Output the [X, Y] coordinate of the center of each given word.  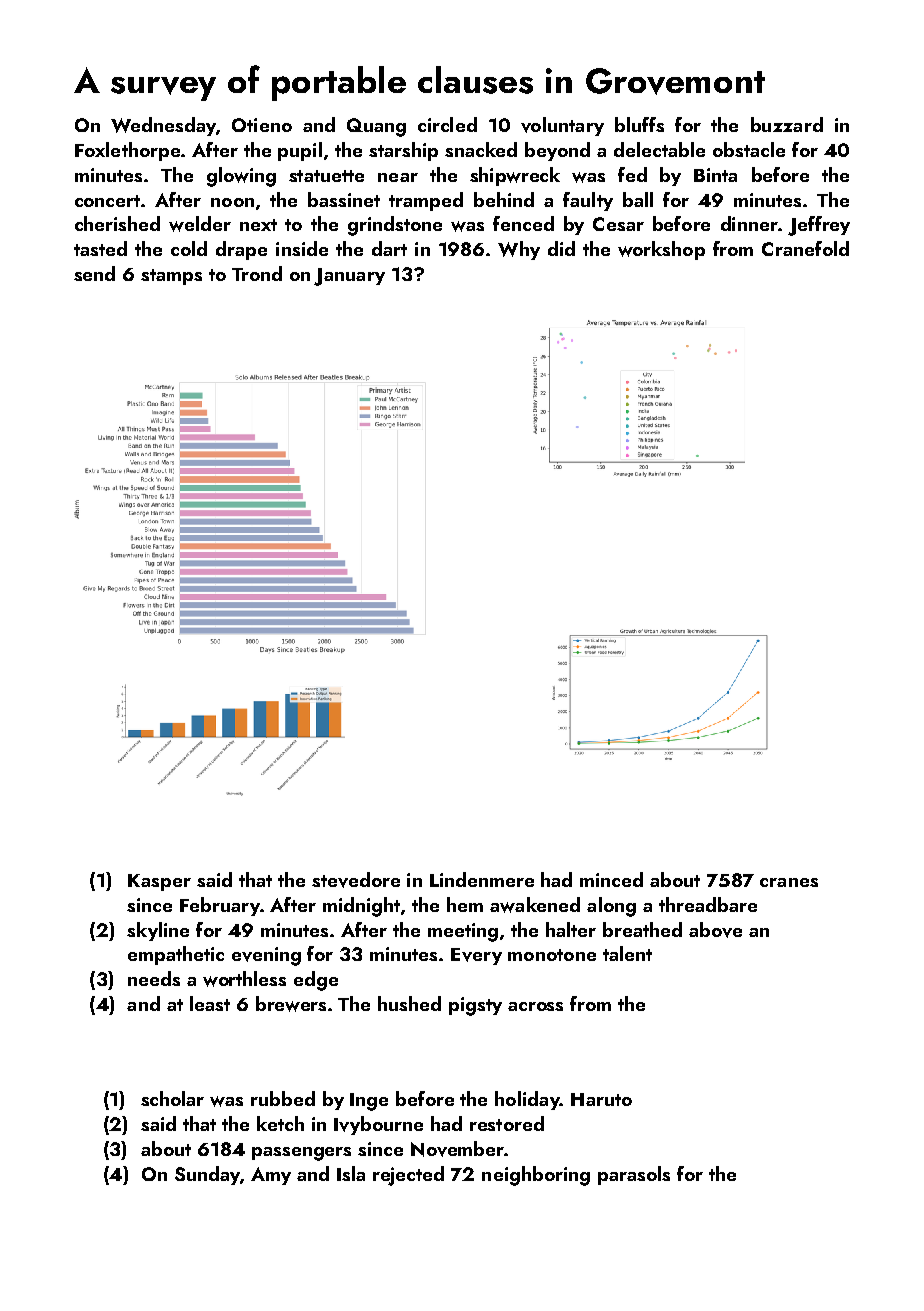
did [561, 248]
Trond [257, 273]
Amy [271, 1176]
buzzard [787, 124]
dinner [749, 223]
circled [447, 124]
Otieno [262, 125]
